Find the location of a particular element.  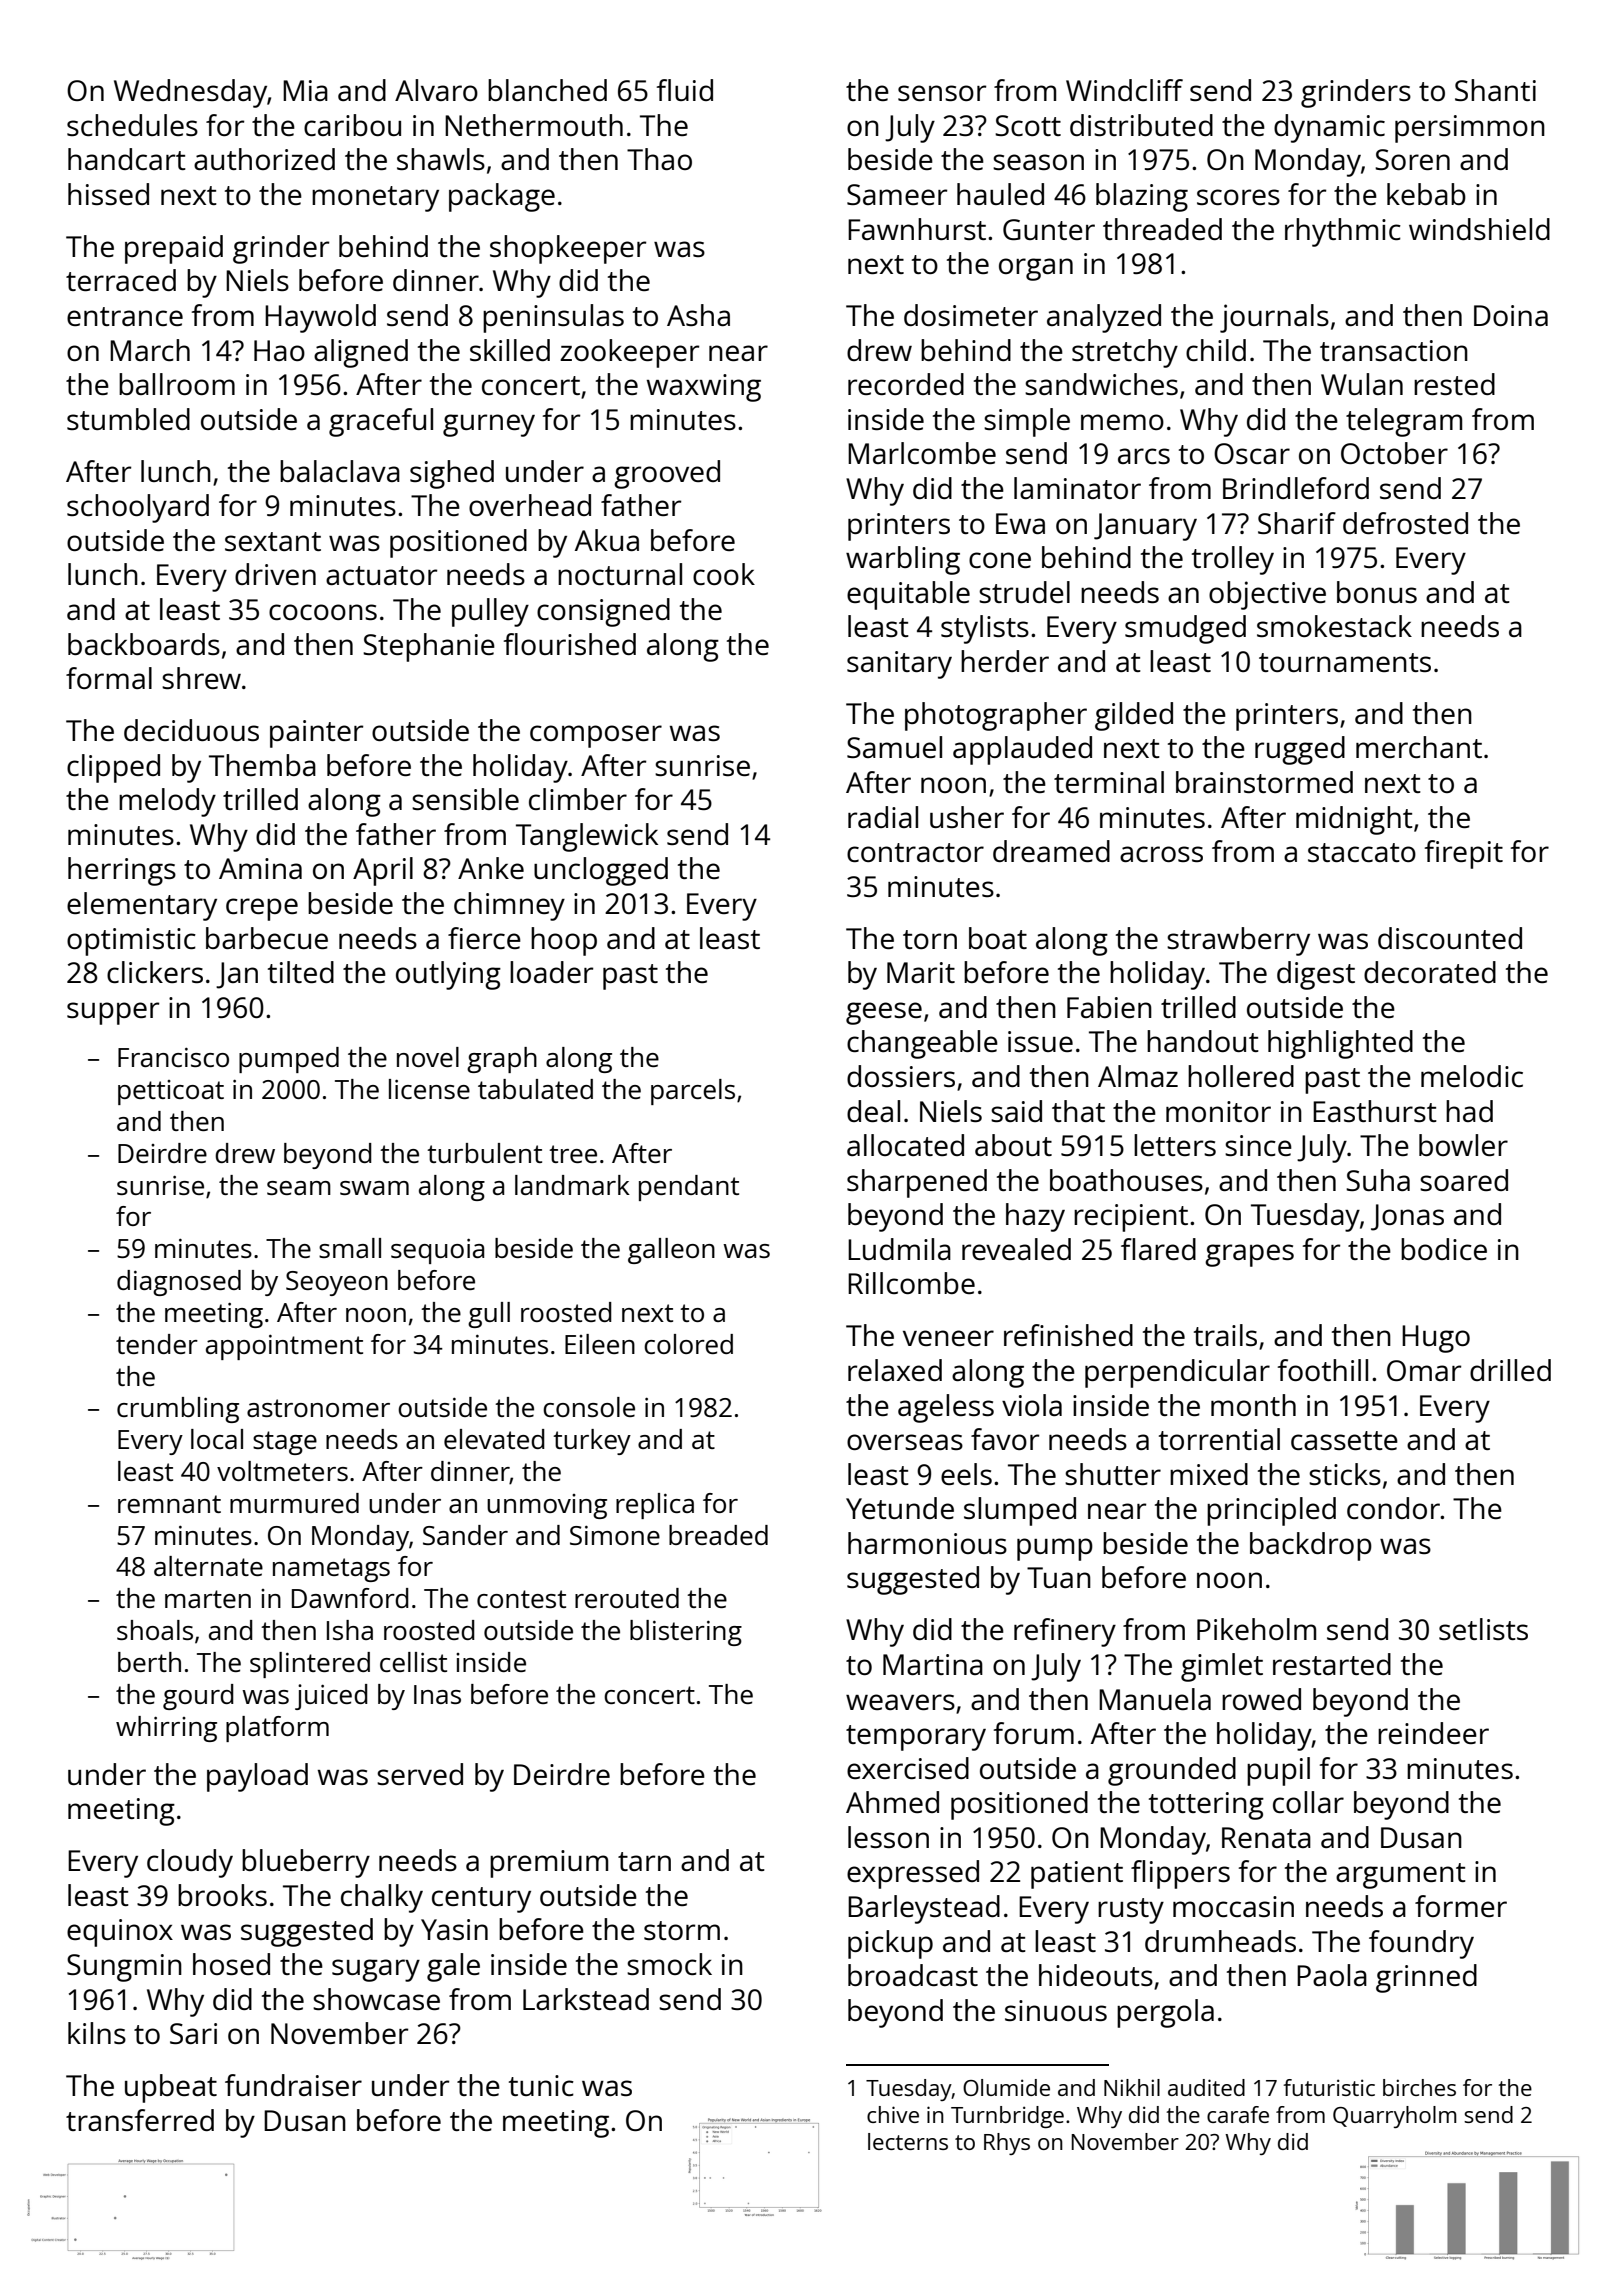

fundraiser is located at coordinates (293, 2085).
